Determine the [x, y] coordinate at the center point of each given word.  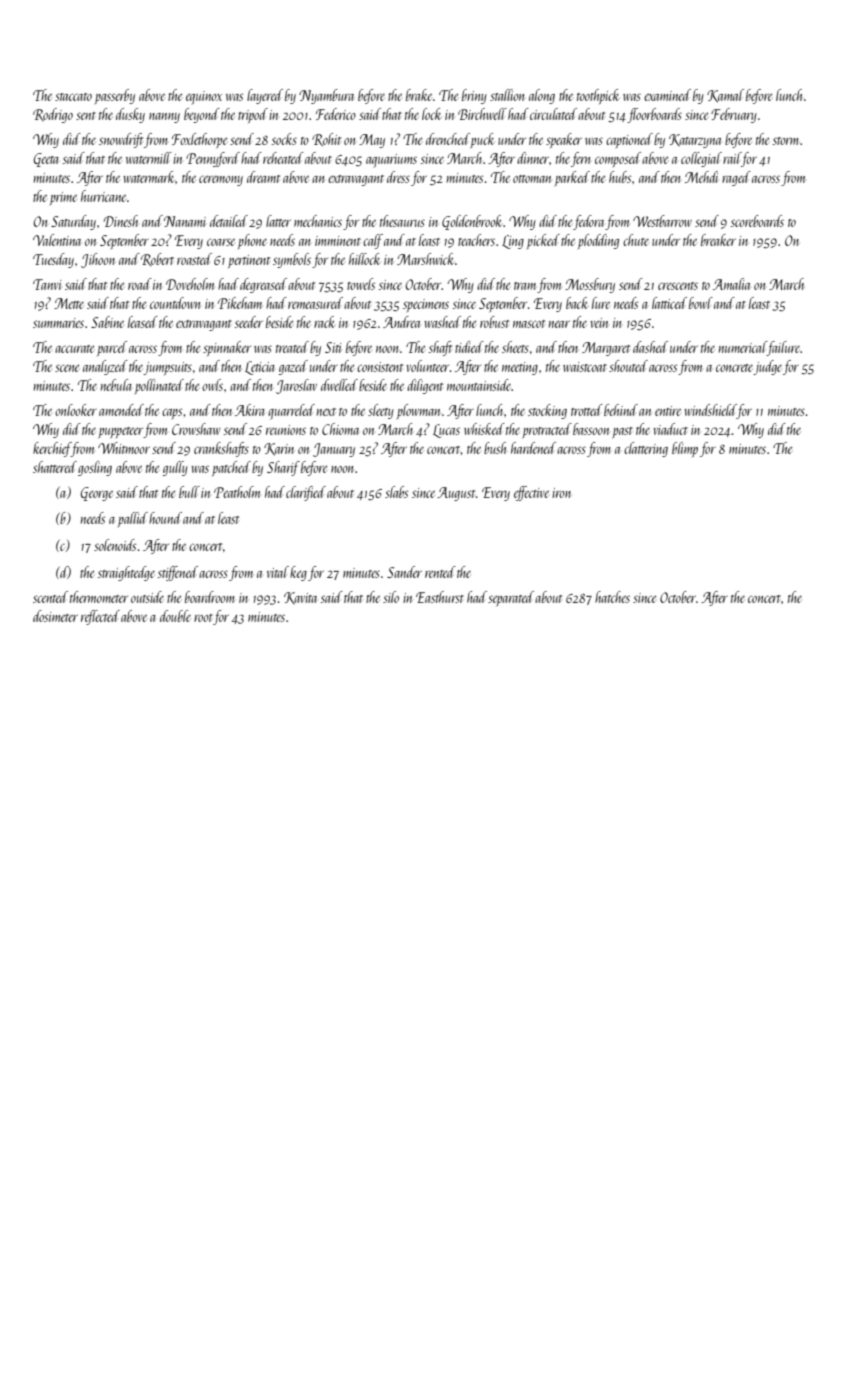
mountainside [479, 385]
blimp [685, 449]
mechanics [318, 221]
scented [50, 597]
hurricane [103, 196]
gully [175, 468]
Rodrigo [53, 115]
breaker [718, 240]
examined [667, 95]
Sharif [283, 468]
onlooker [76, 410]
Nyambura [326, 96]
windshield [710, 410]
